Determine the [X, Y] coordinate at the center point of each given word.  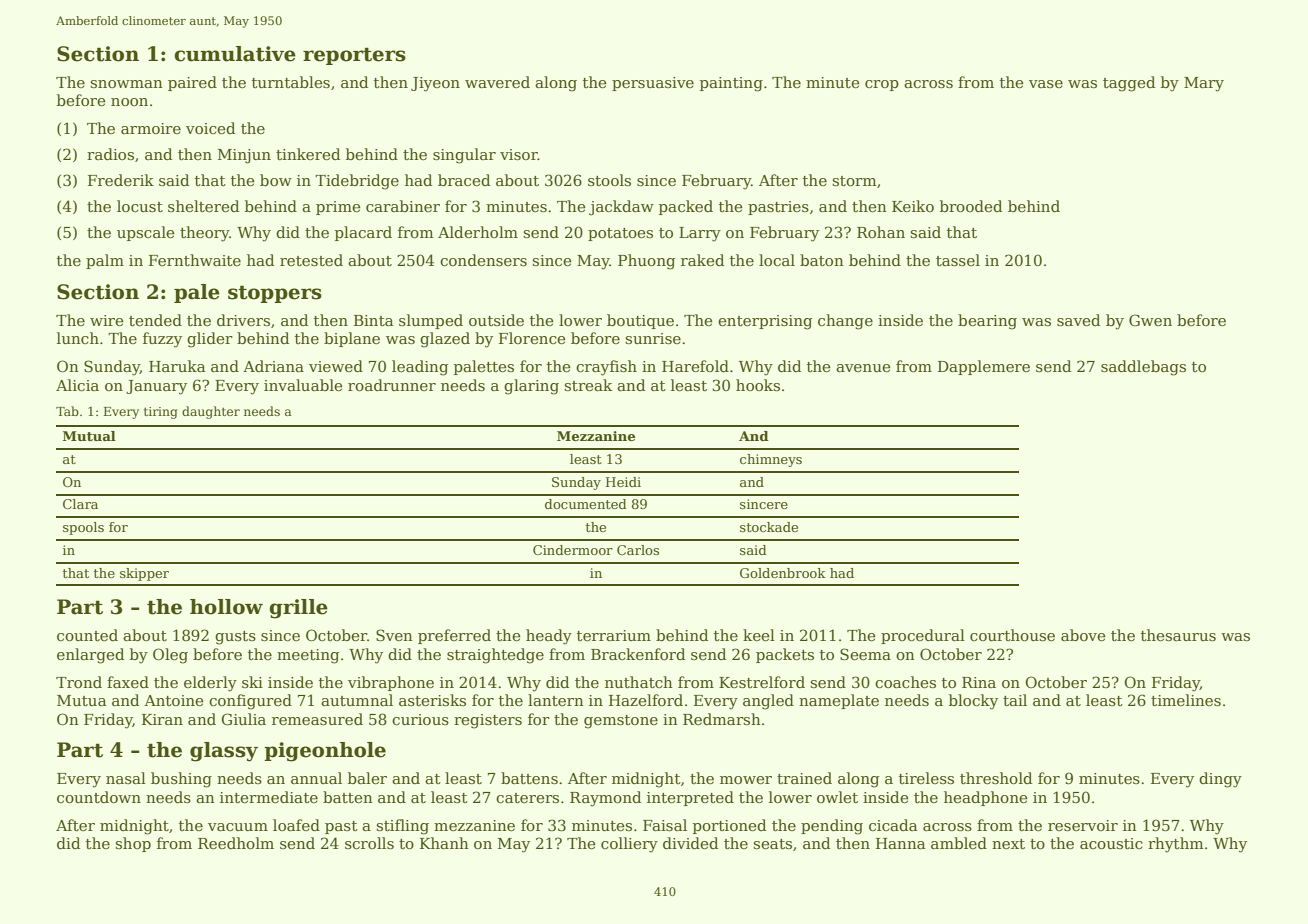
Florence [532, 338]
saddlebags [1143, 368]
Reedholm [236, 843]
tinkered [308, 154]
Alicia [77, 385]
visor [519, 154]
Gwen [1150, 320]
